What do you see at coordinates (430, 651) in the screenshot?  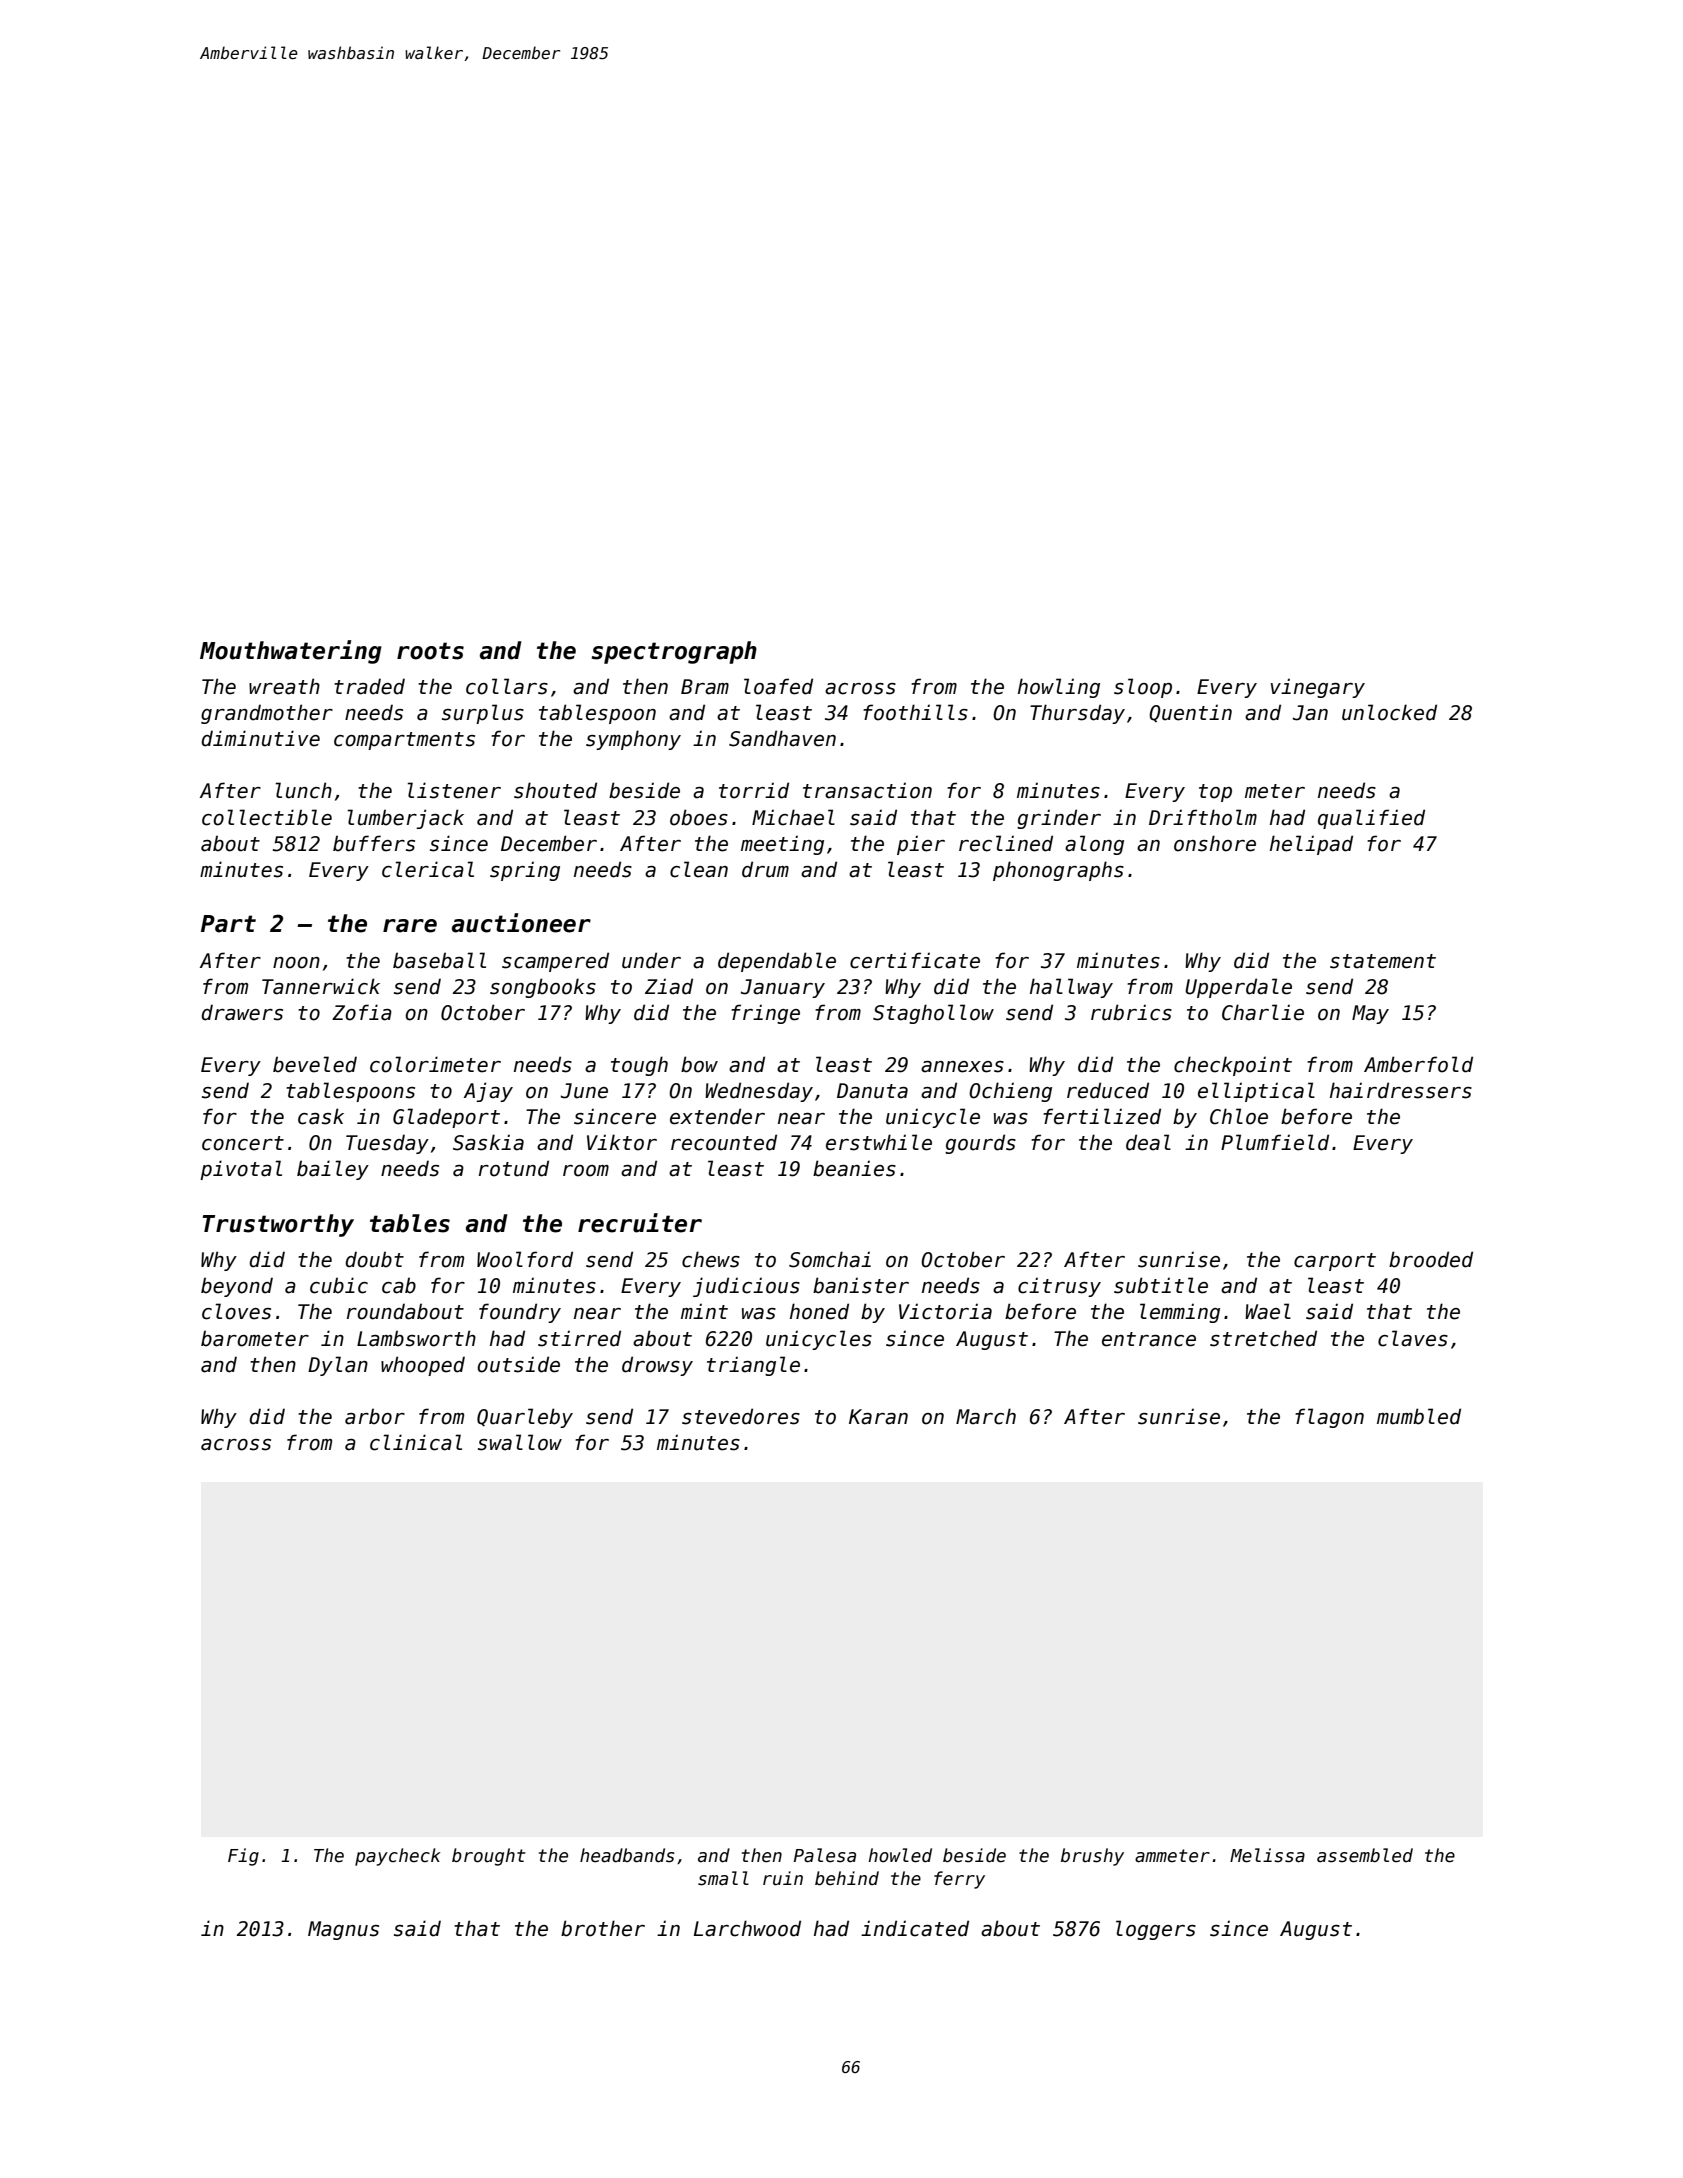 I see `roots` at bounding box center [430, 651].
